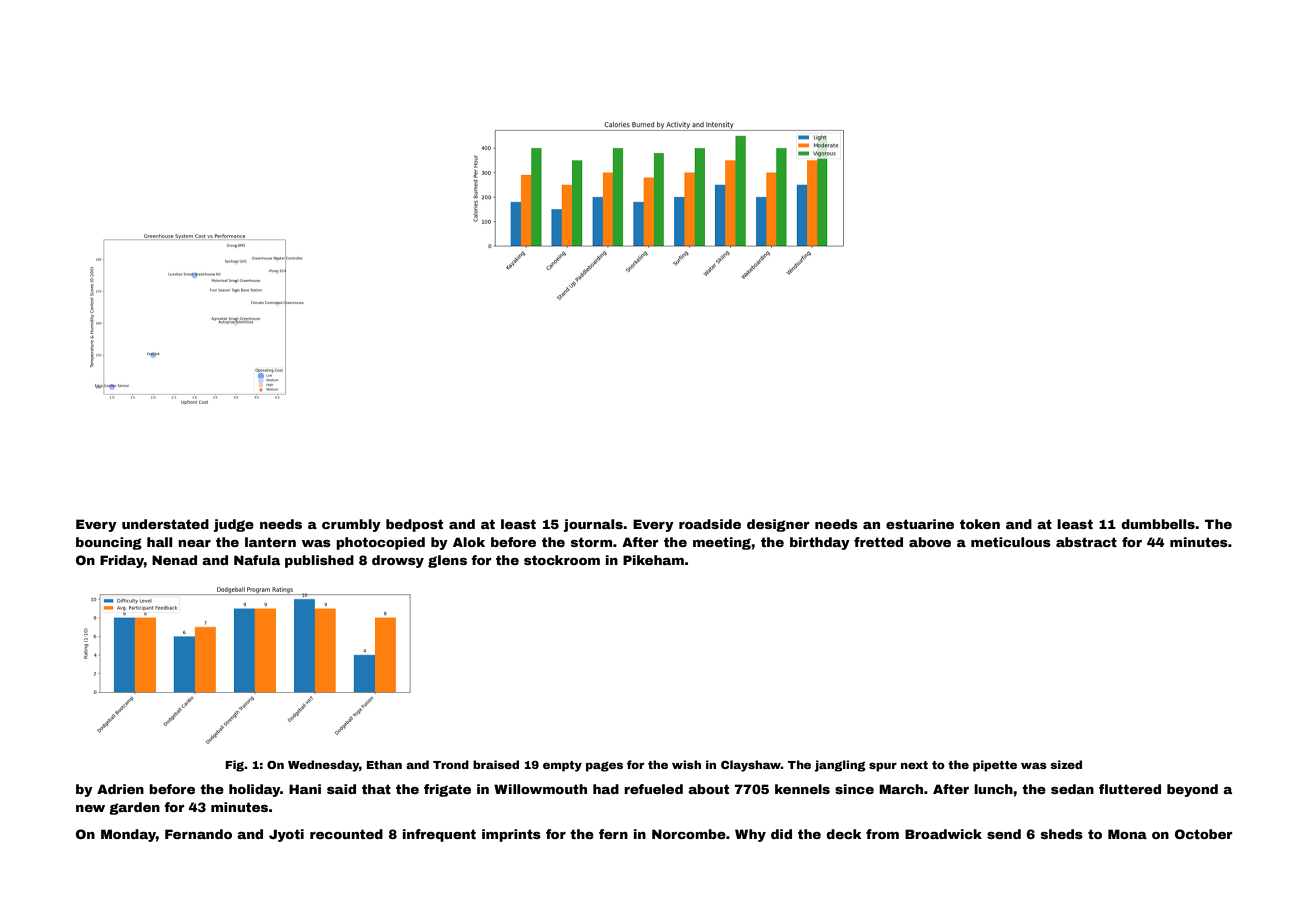 The height and width of the document is (924, 1308). I want to click on abstract, so click(1086, 542).
